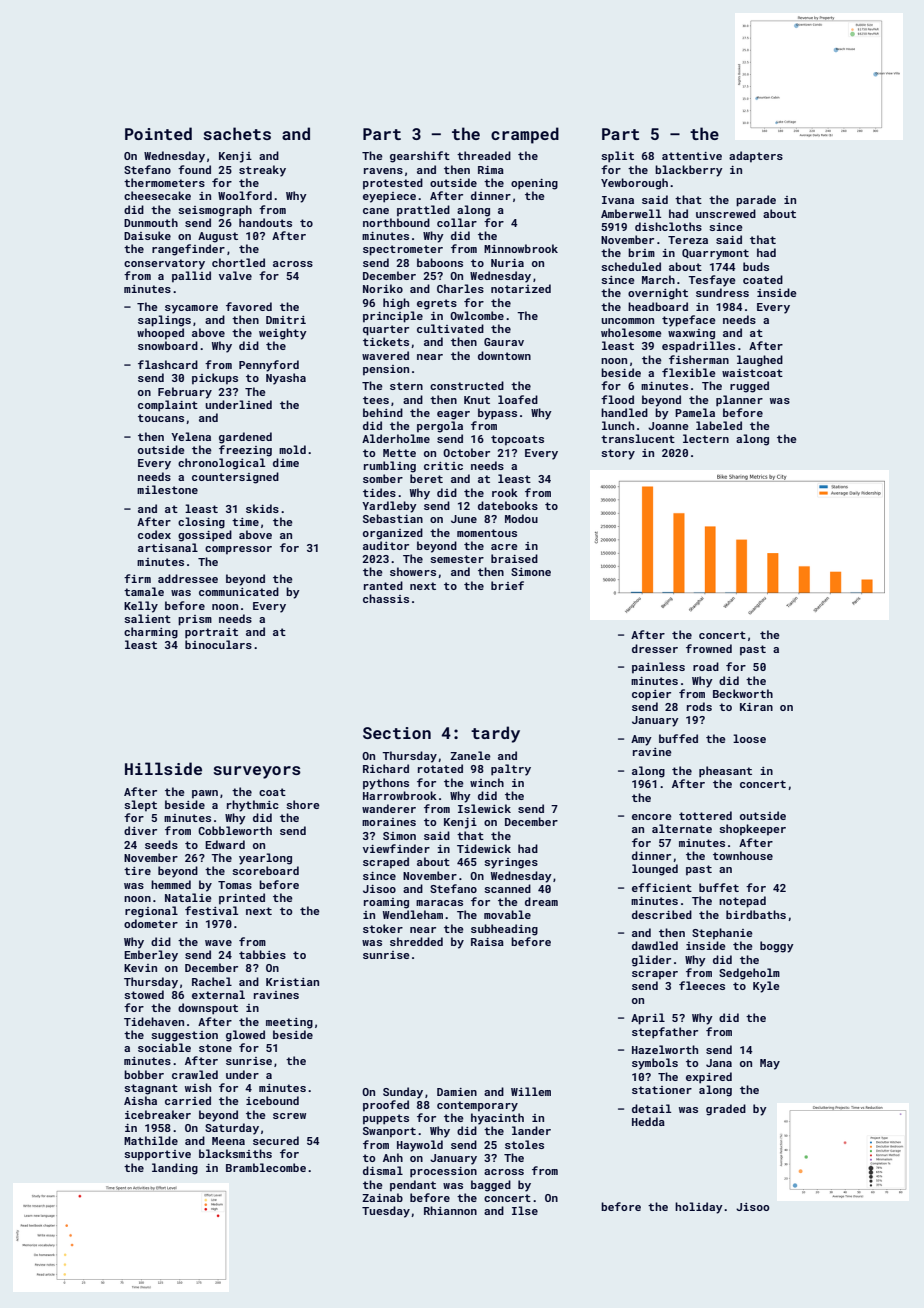  I want to click on semester, so click(457, 559).
